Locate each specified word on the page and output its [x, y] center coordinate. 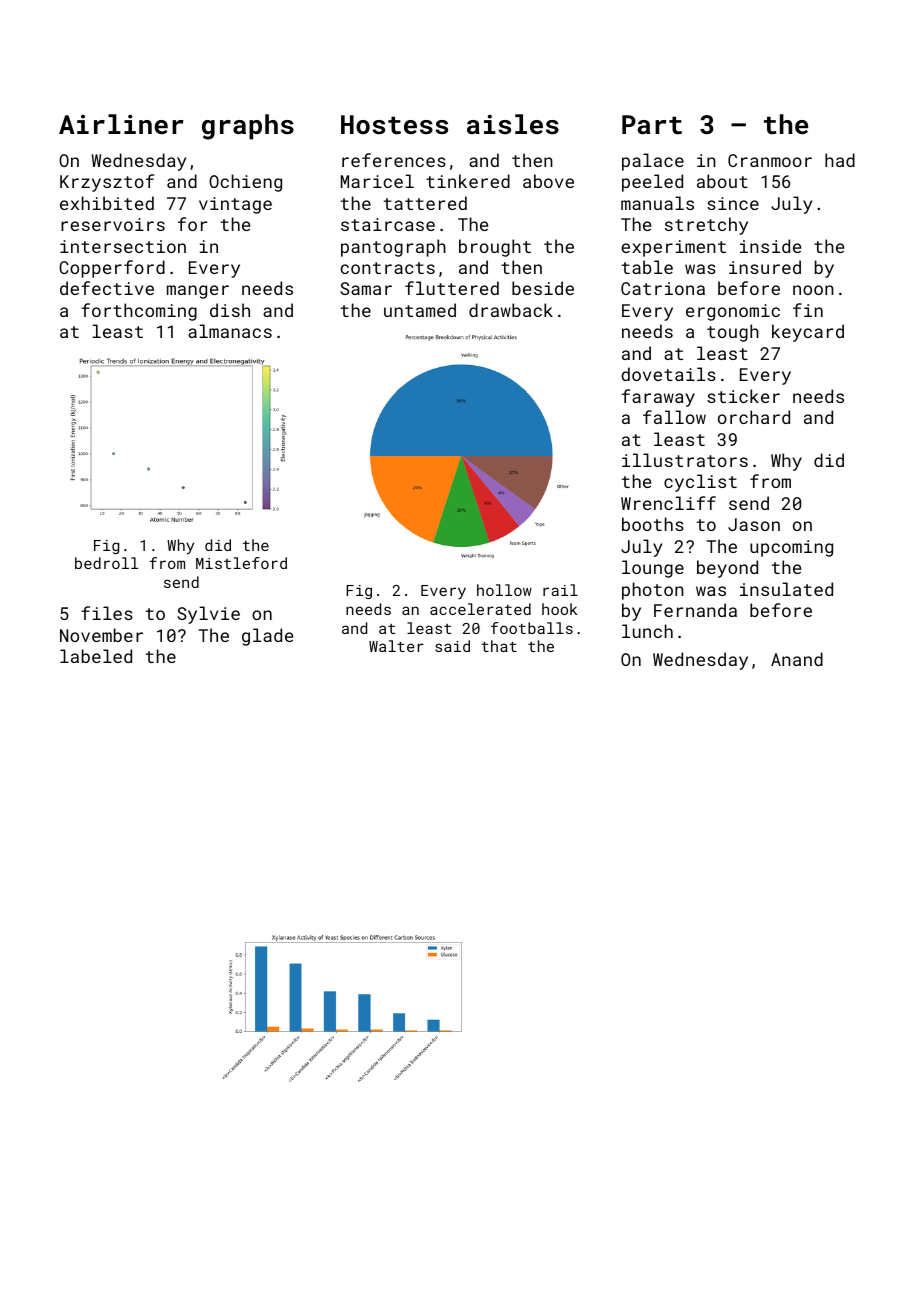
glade [267, 637]
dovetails [668, 374]
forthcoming [139, 312]
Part [652, 125]
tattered [425, 203]
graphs [248, 127]
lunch [647, 631]
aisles [513, 124]
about [722, 181]
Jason [754, 524]
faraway [658, 398]
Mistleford [241, 563]
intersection [123, 246]
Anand [797, 659]
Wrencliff [668, 503]
